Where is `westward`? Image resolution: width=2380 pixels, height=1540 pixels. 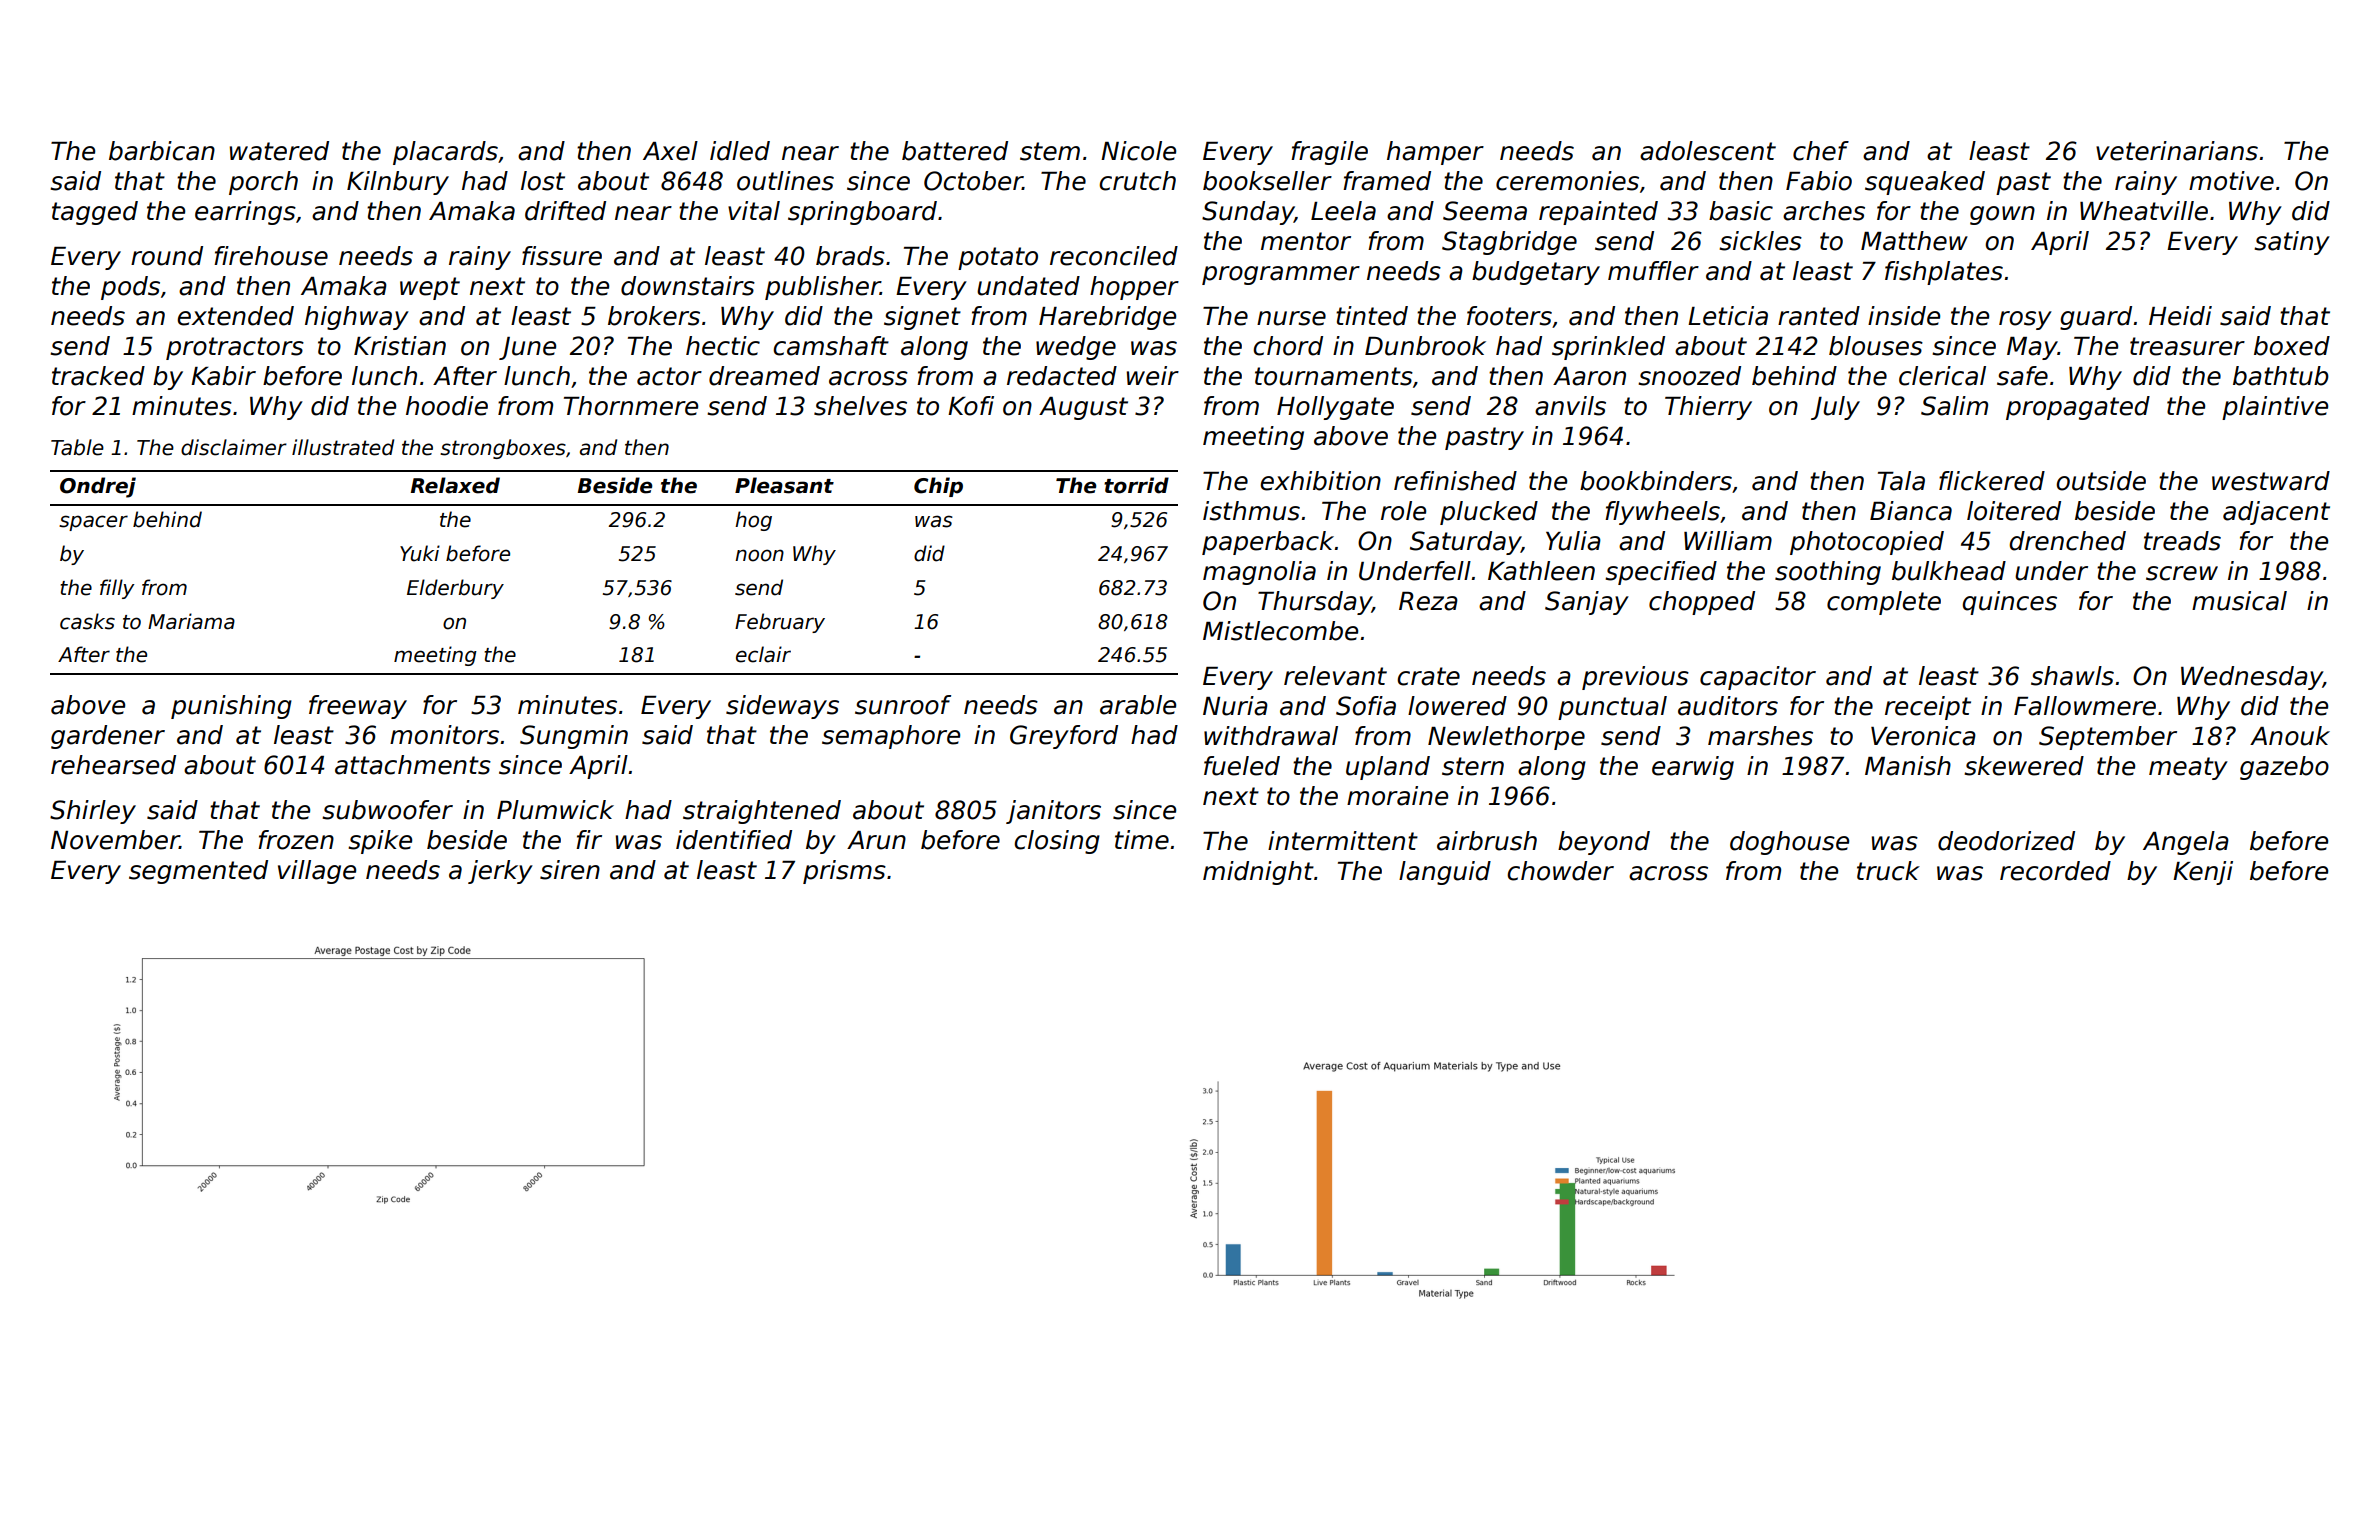
westward is located at coordinates (2271, 481).
